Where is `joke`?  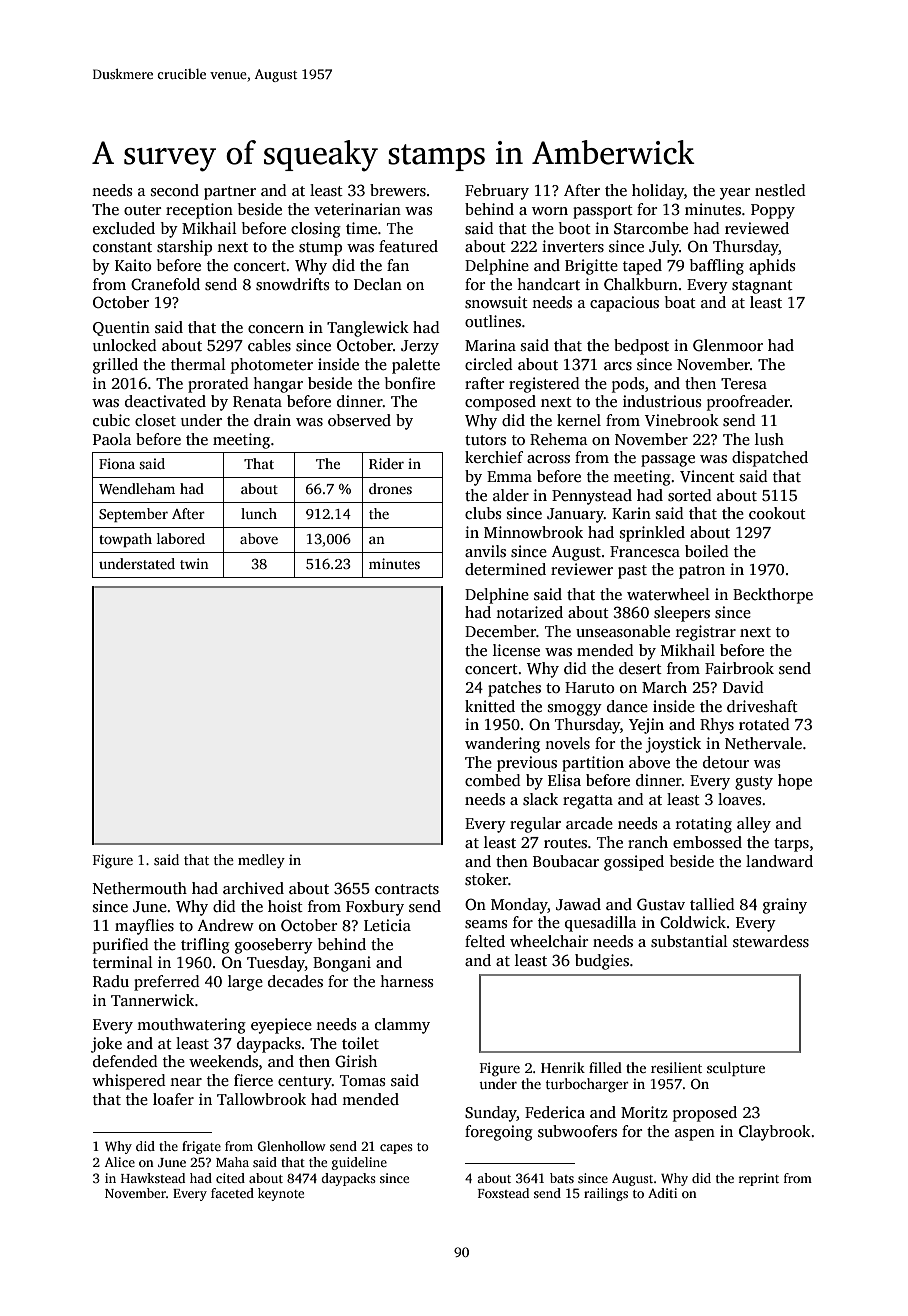
joke is located at coordinates (106, 1045).
